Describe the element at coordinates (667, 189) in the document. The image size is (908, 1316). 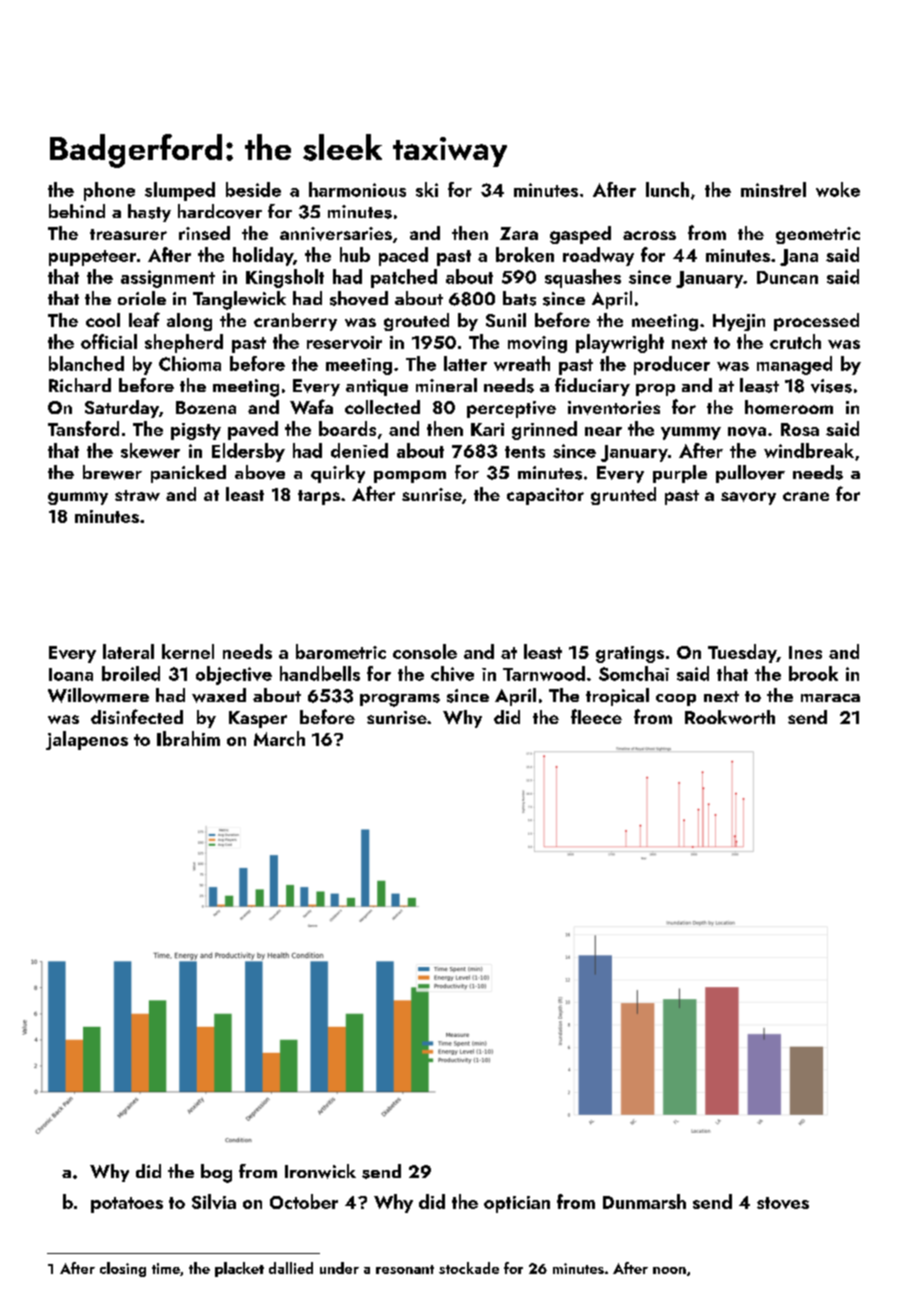
I see `lunch` at that location.
